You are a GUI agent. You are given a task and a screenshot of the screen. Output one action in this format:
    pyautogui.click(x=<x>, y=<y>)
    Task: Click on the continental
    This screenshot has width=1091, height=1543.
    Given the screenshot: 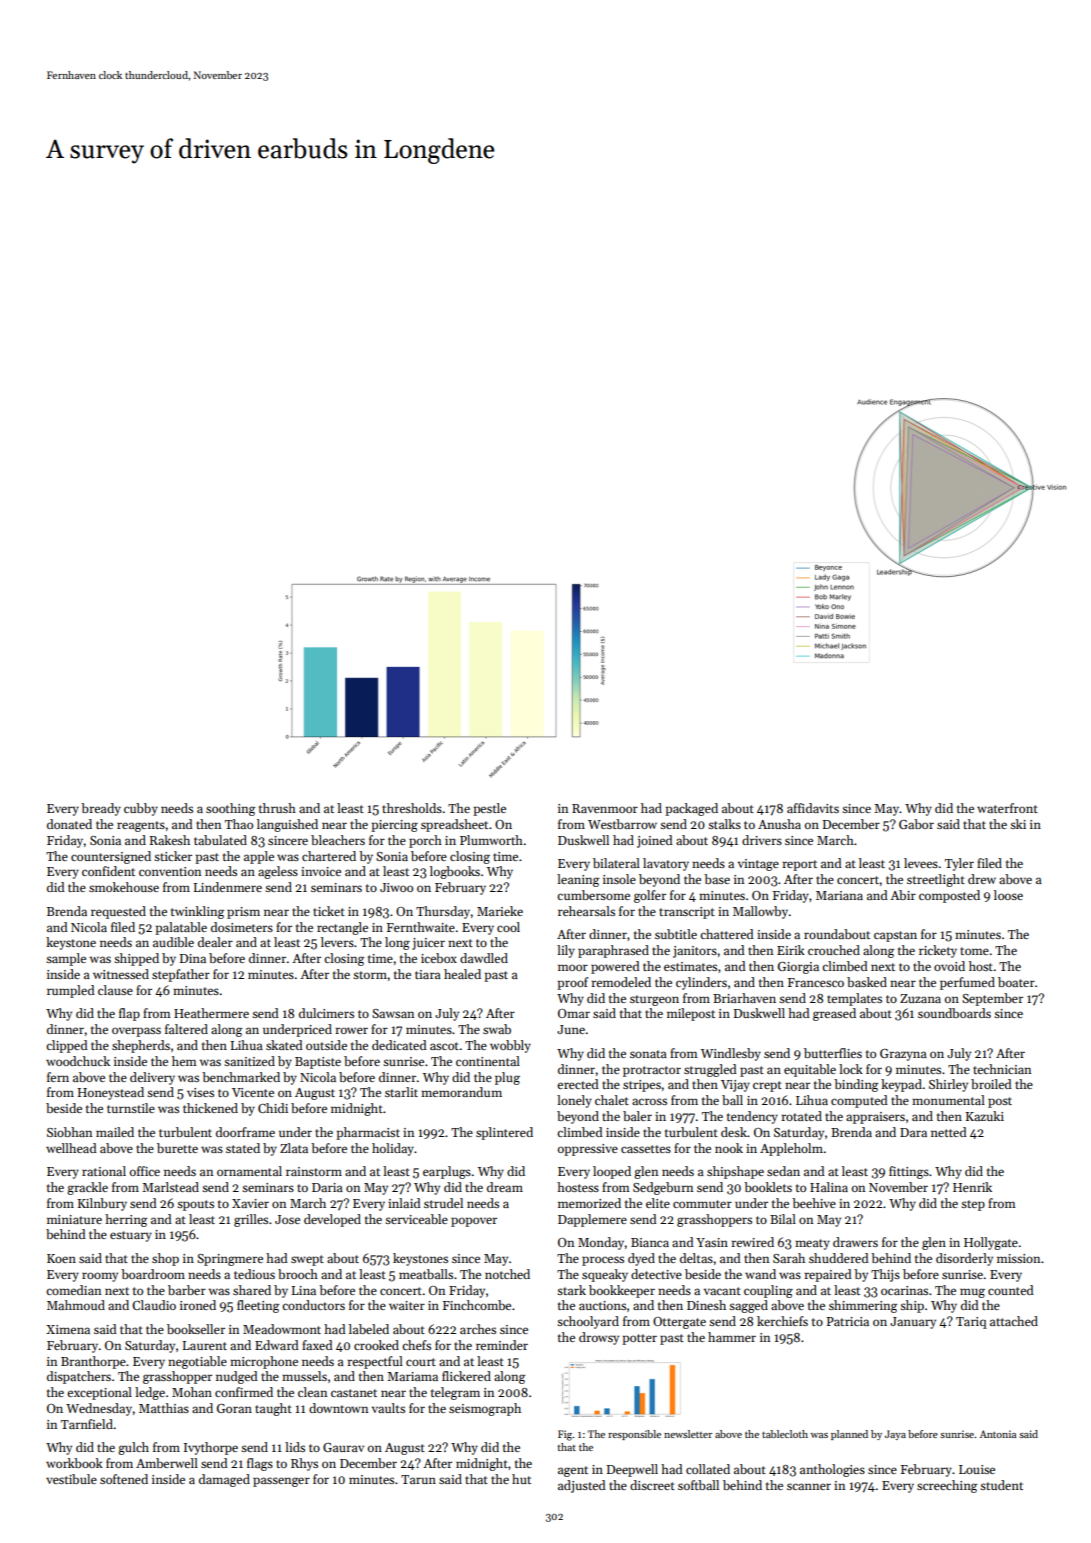 What is the action you would take?
    pyautogui.click(x=488, y=1061)
